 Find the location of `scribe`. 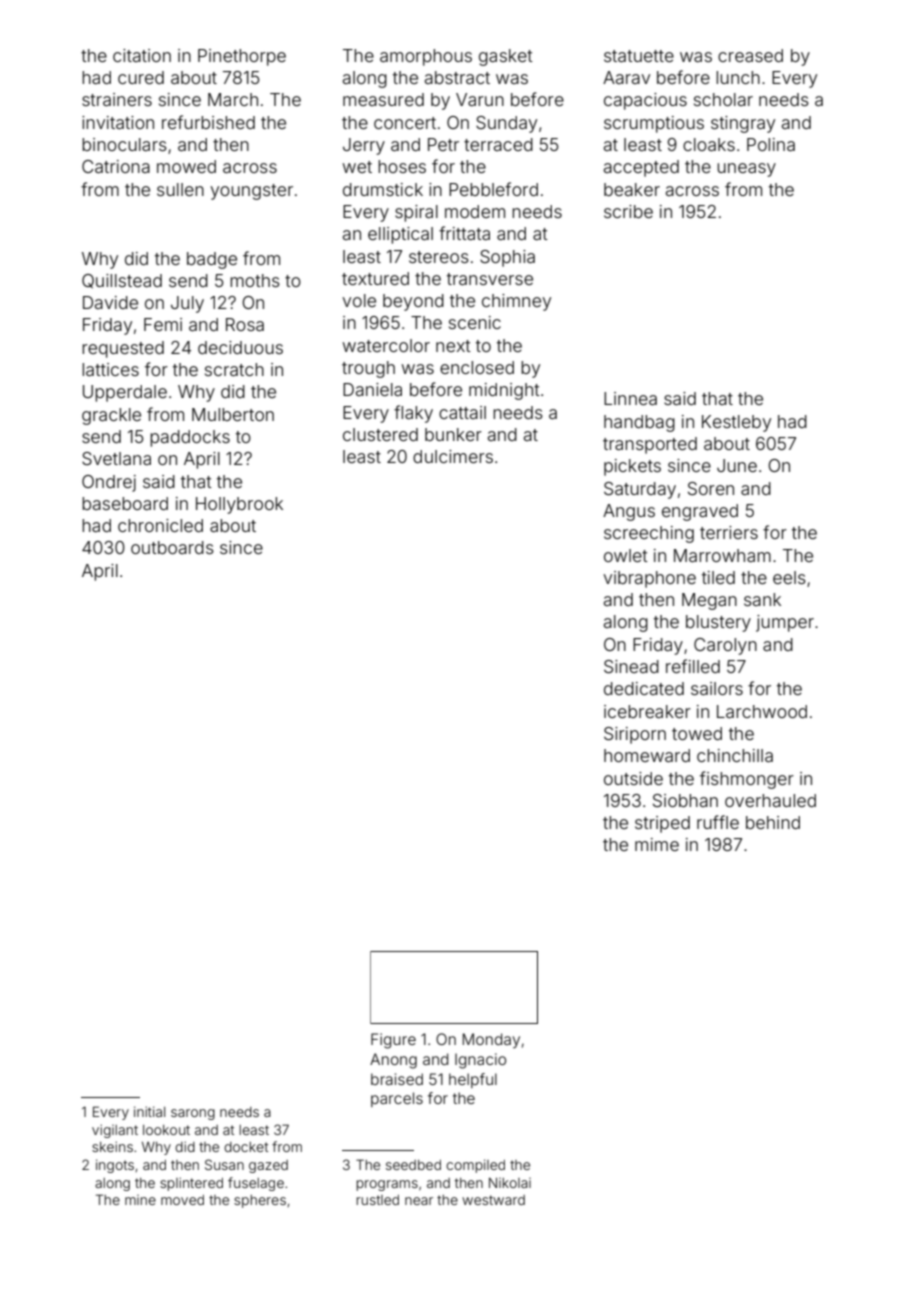

scribe is located at coordinates (628, 211).
